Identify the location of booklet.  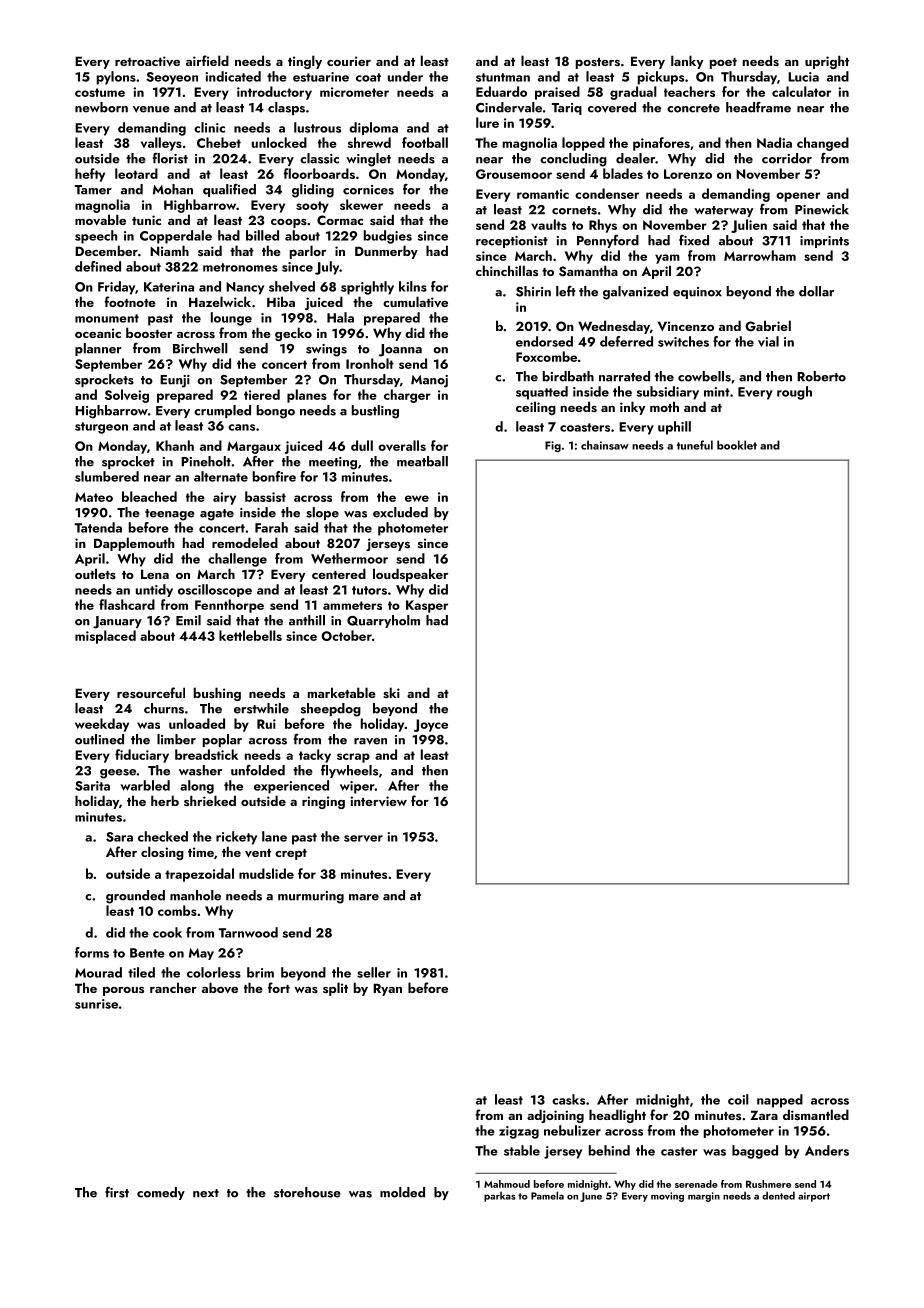
(737, 445).
